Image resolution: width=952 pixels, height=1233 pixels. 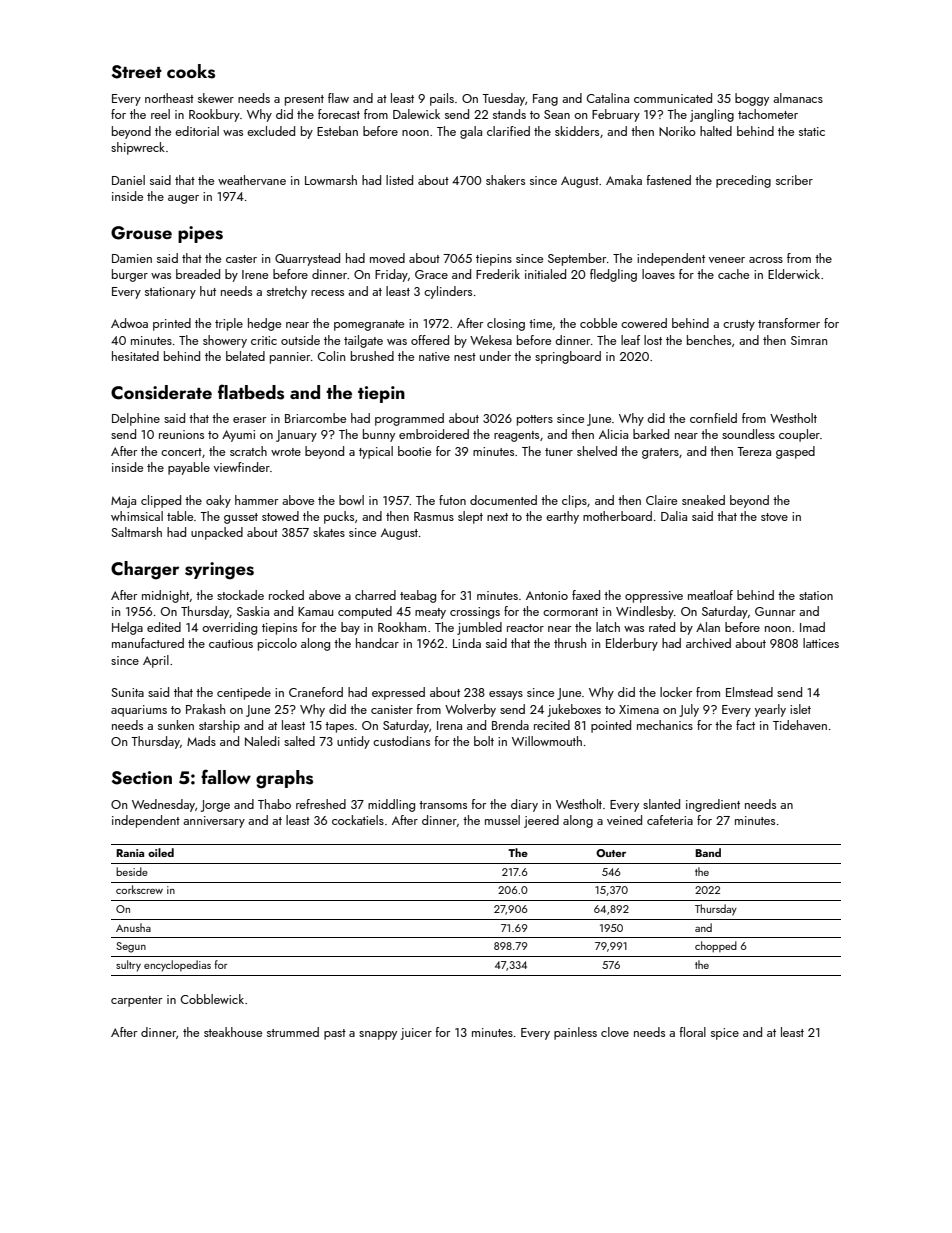 I want to click on sneaked, so click(x=703, y=500).
